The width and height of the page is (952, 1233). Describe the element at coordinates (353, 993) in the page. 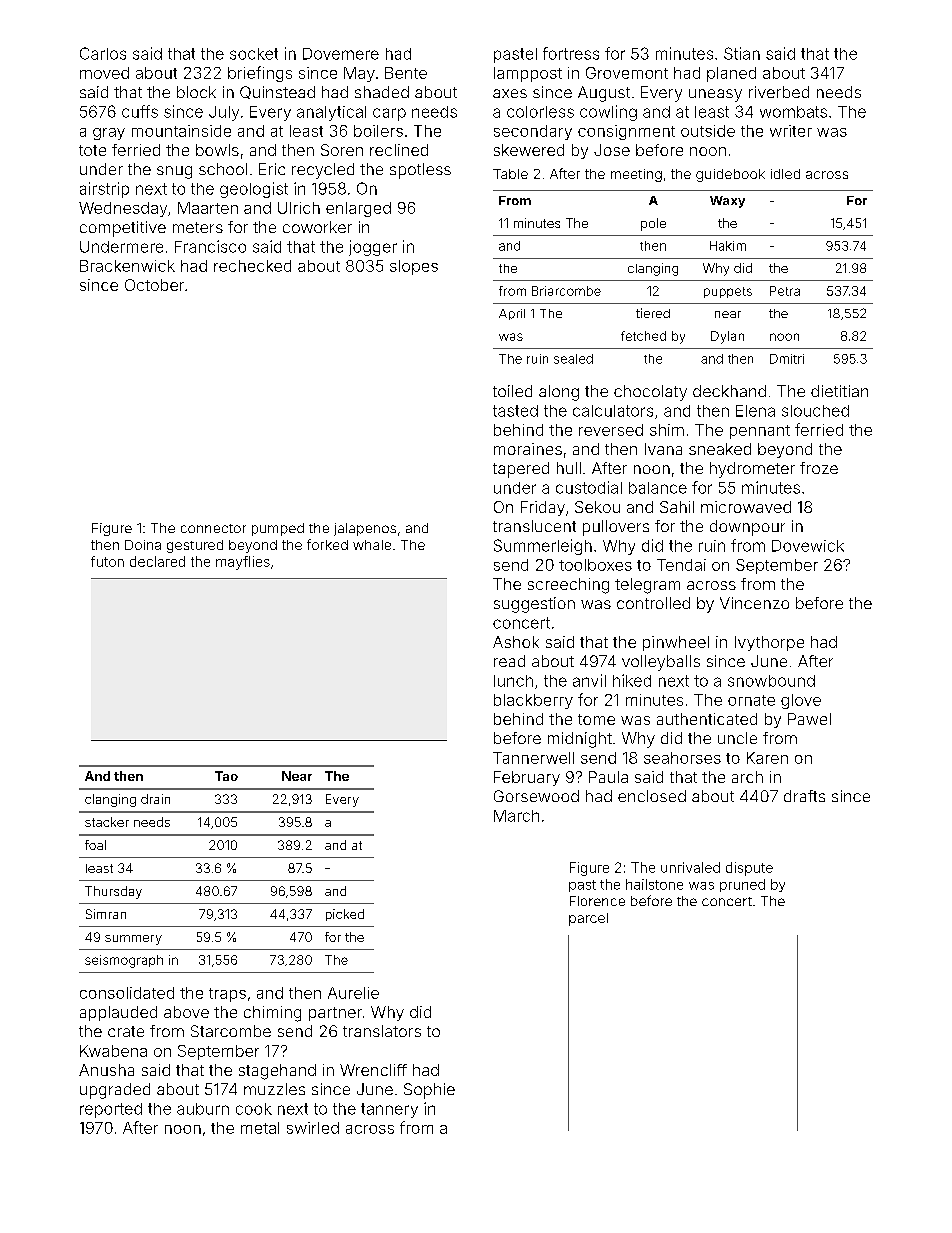

I see `Aurelie` at that location.
